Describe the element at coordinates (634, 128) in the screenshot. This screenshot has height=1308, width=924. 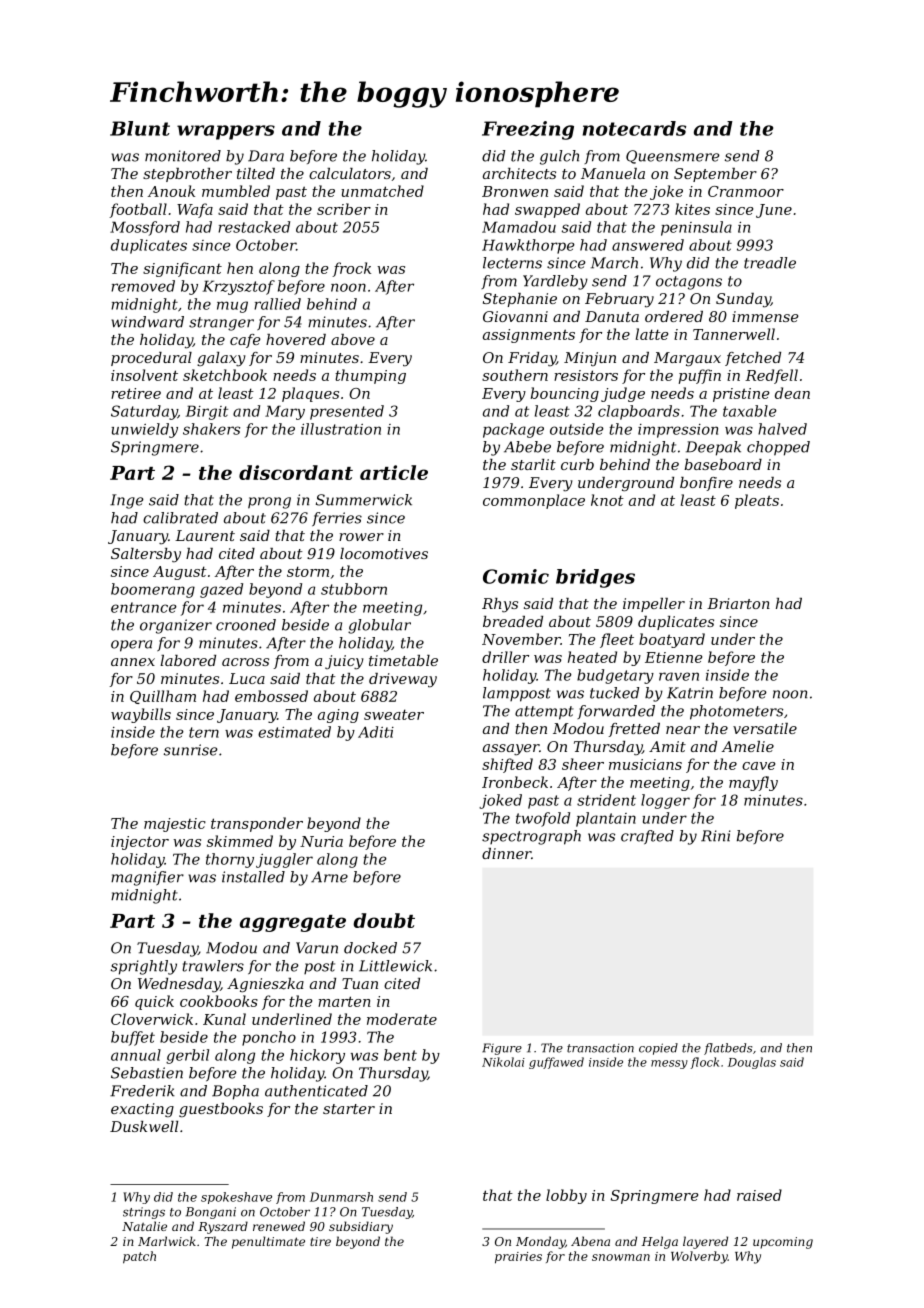
I see `notecards` at that location.
